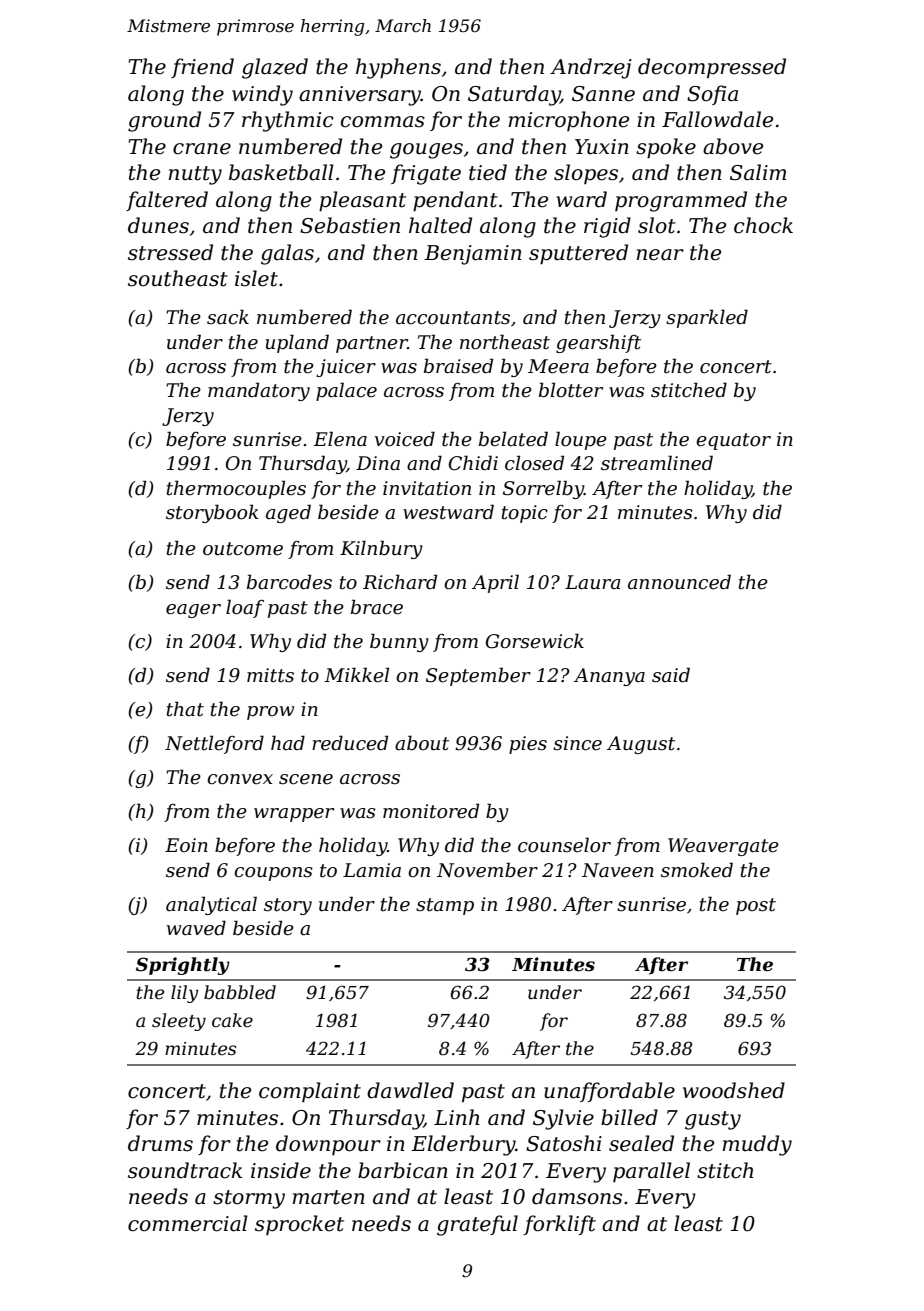 The height and width of the image is (1311, 924). I want to click on coupons, so click(273, 874).
